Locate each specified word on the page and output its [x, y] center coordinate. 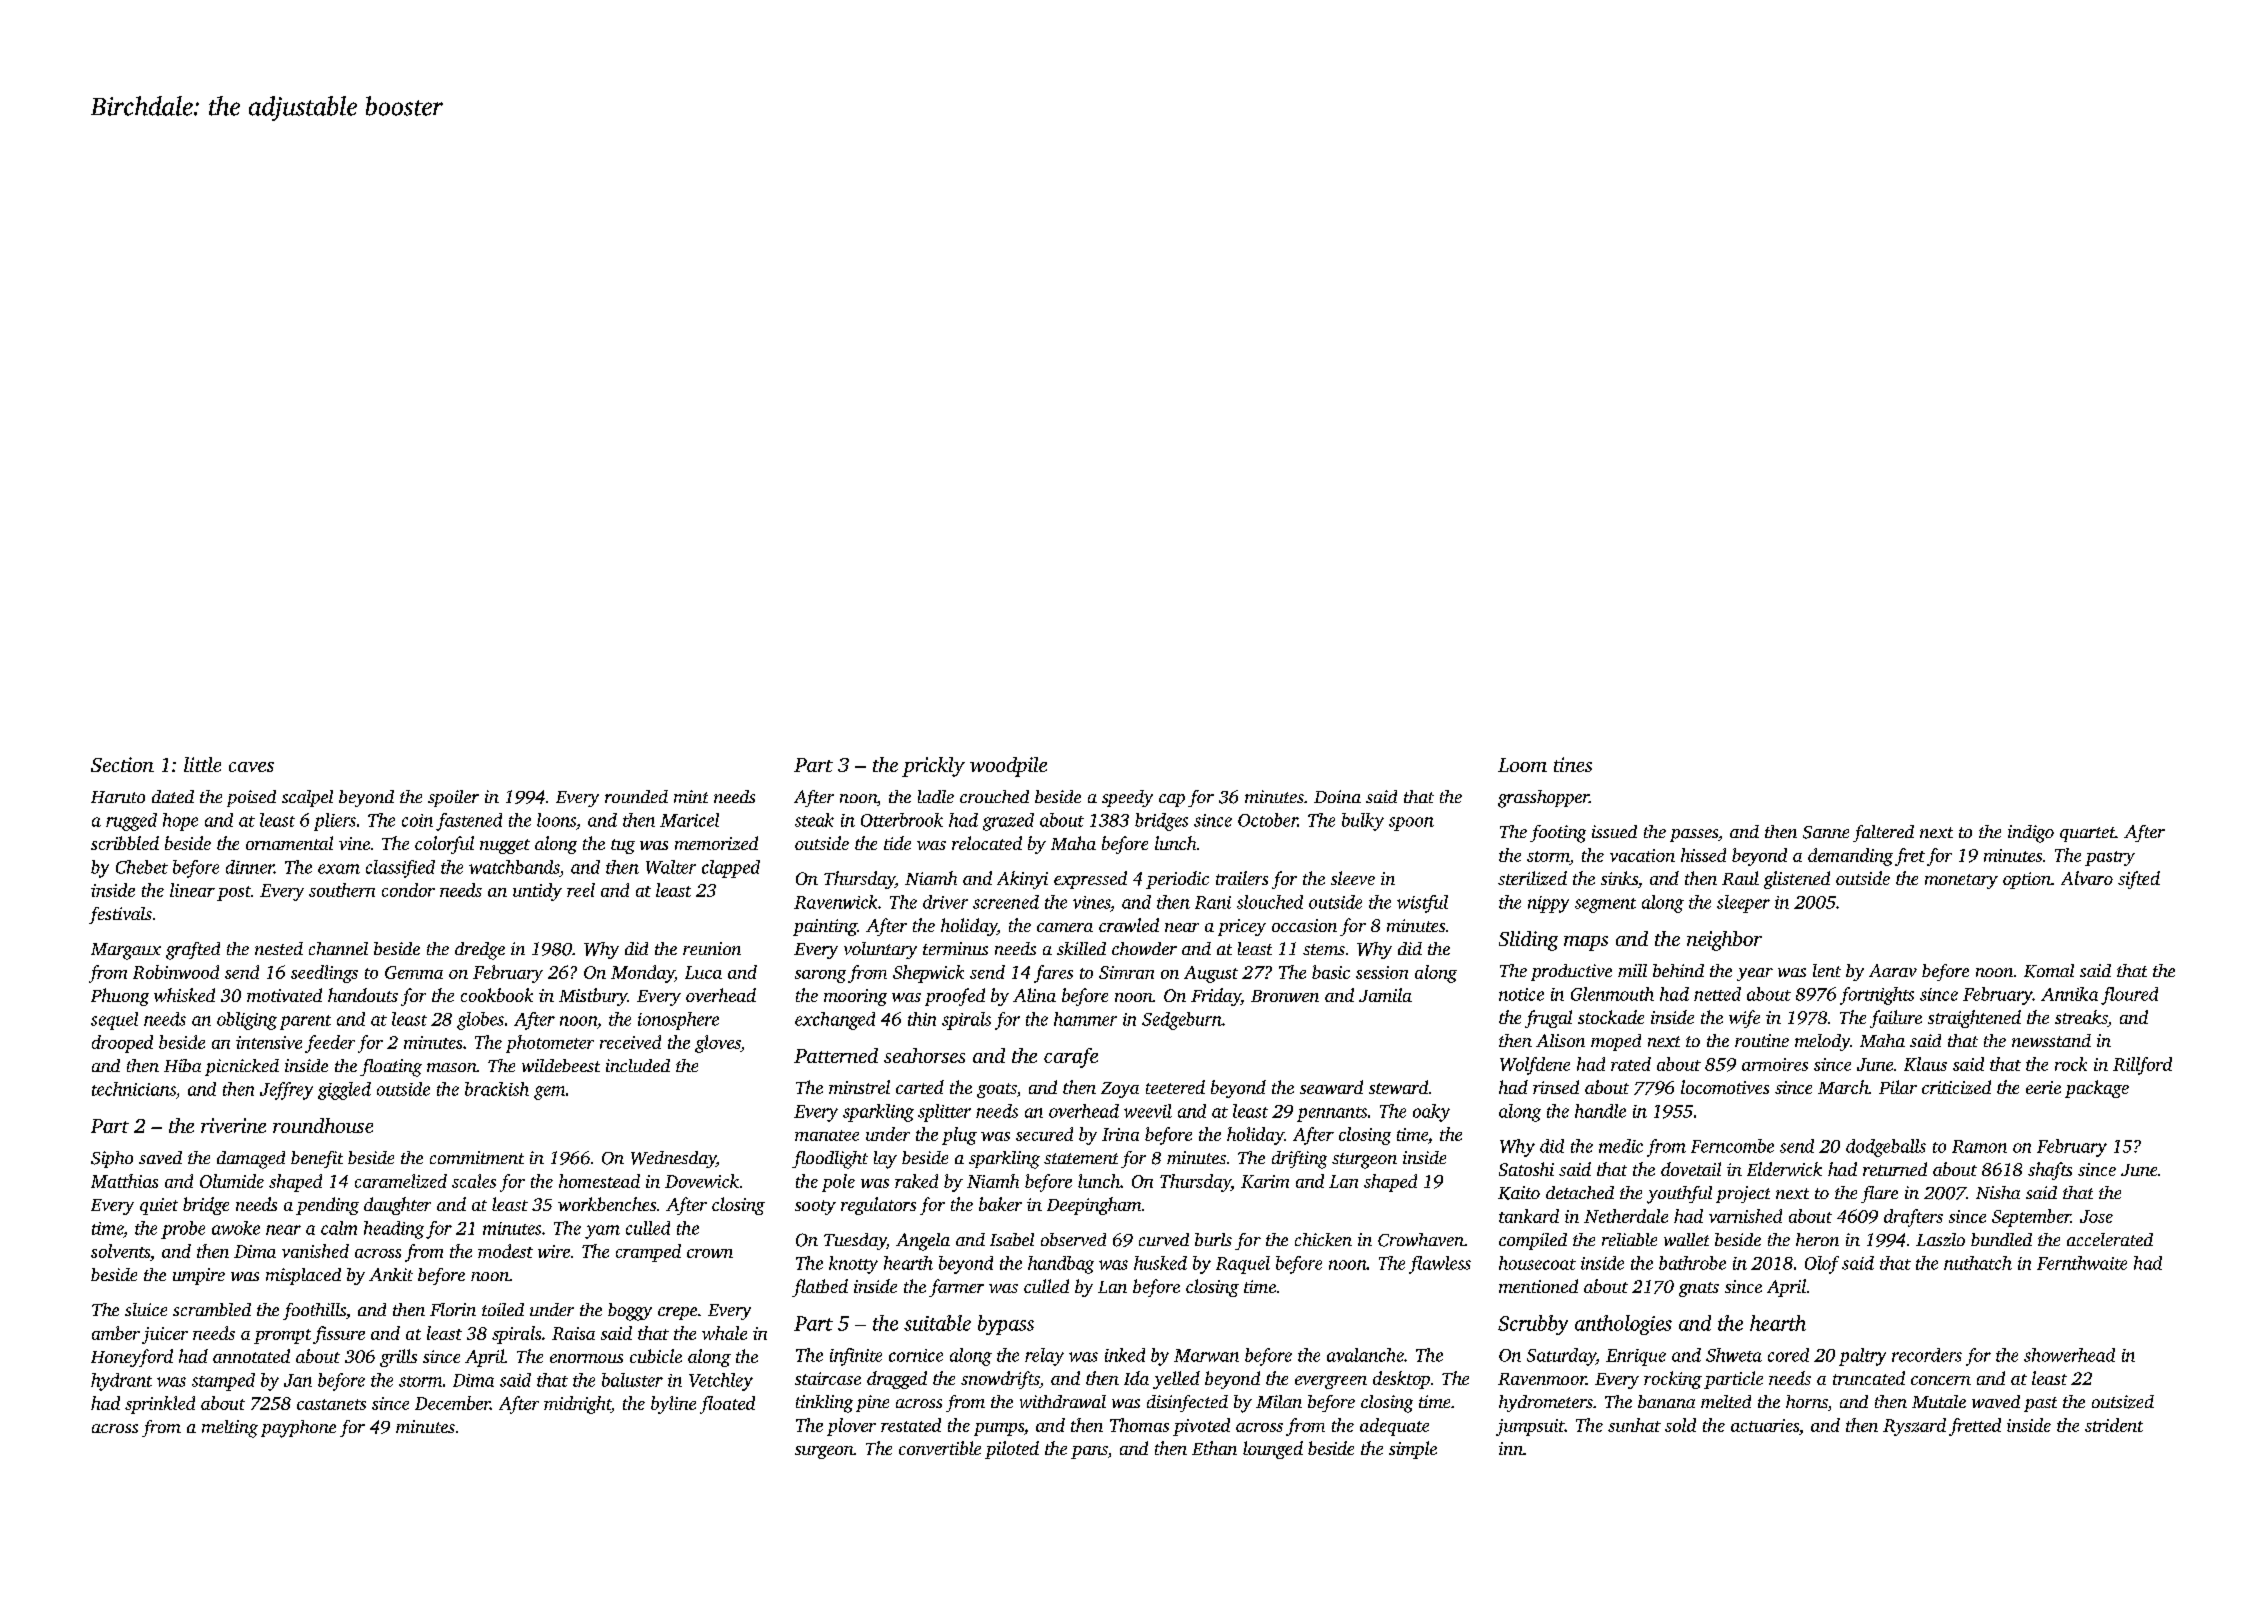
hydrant [121, 1382]
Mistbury [593, 997]
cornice [916, 1355]
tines [1573, 764]
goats [997, 1090]
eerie [2043, 1087]
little [202, 764]
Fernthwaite [2082, 1263]
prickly [933, 767]
